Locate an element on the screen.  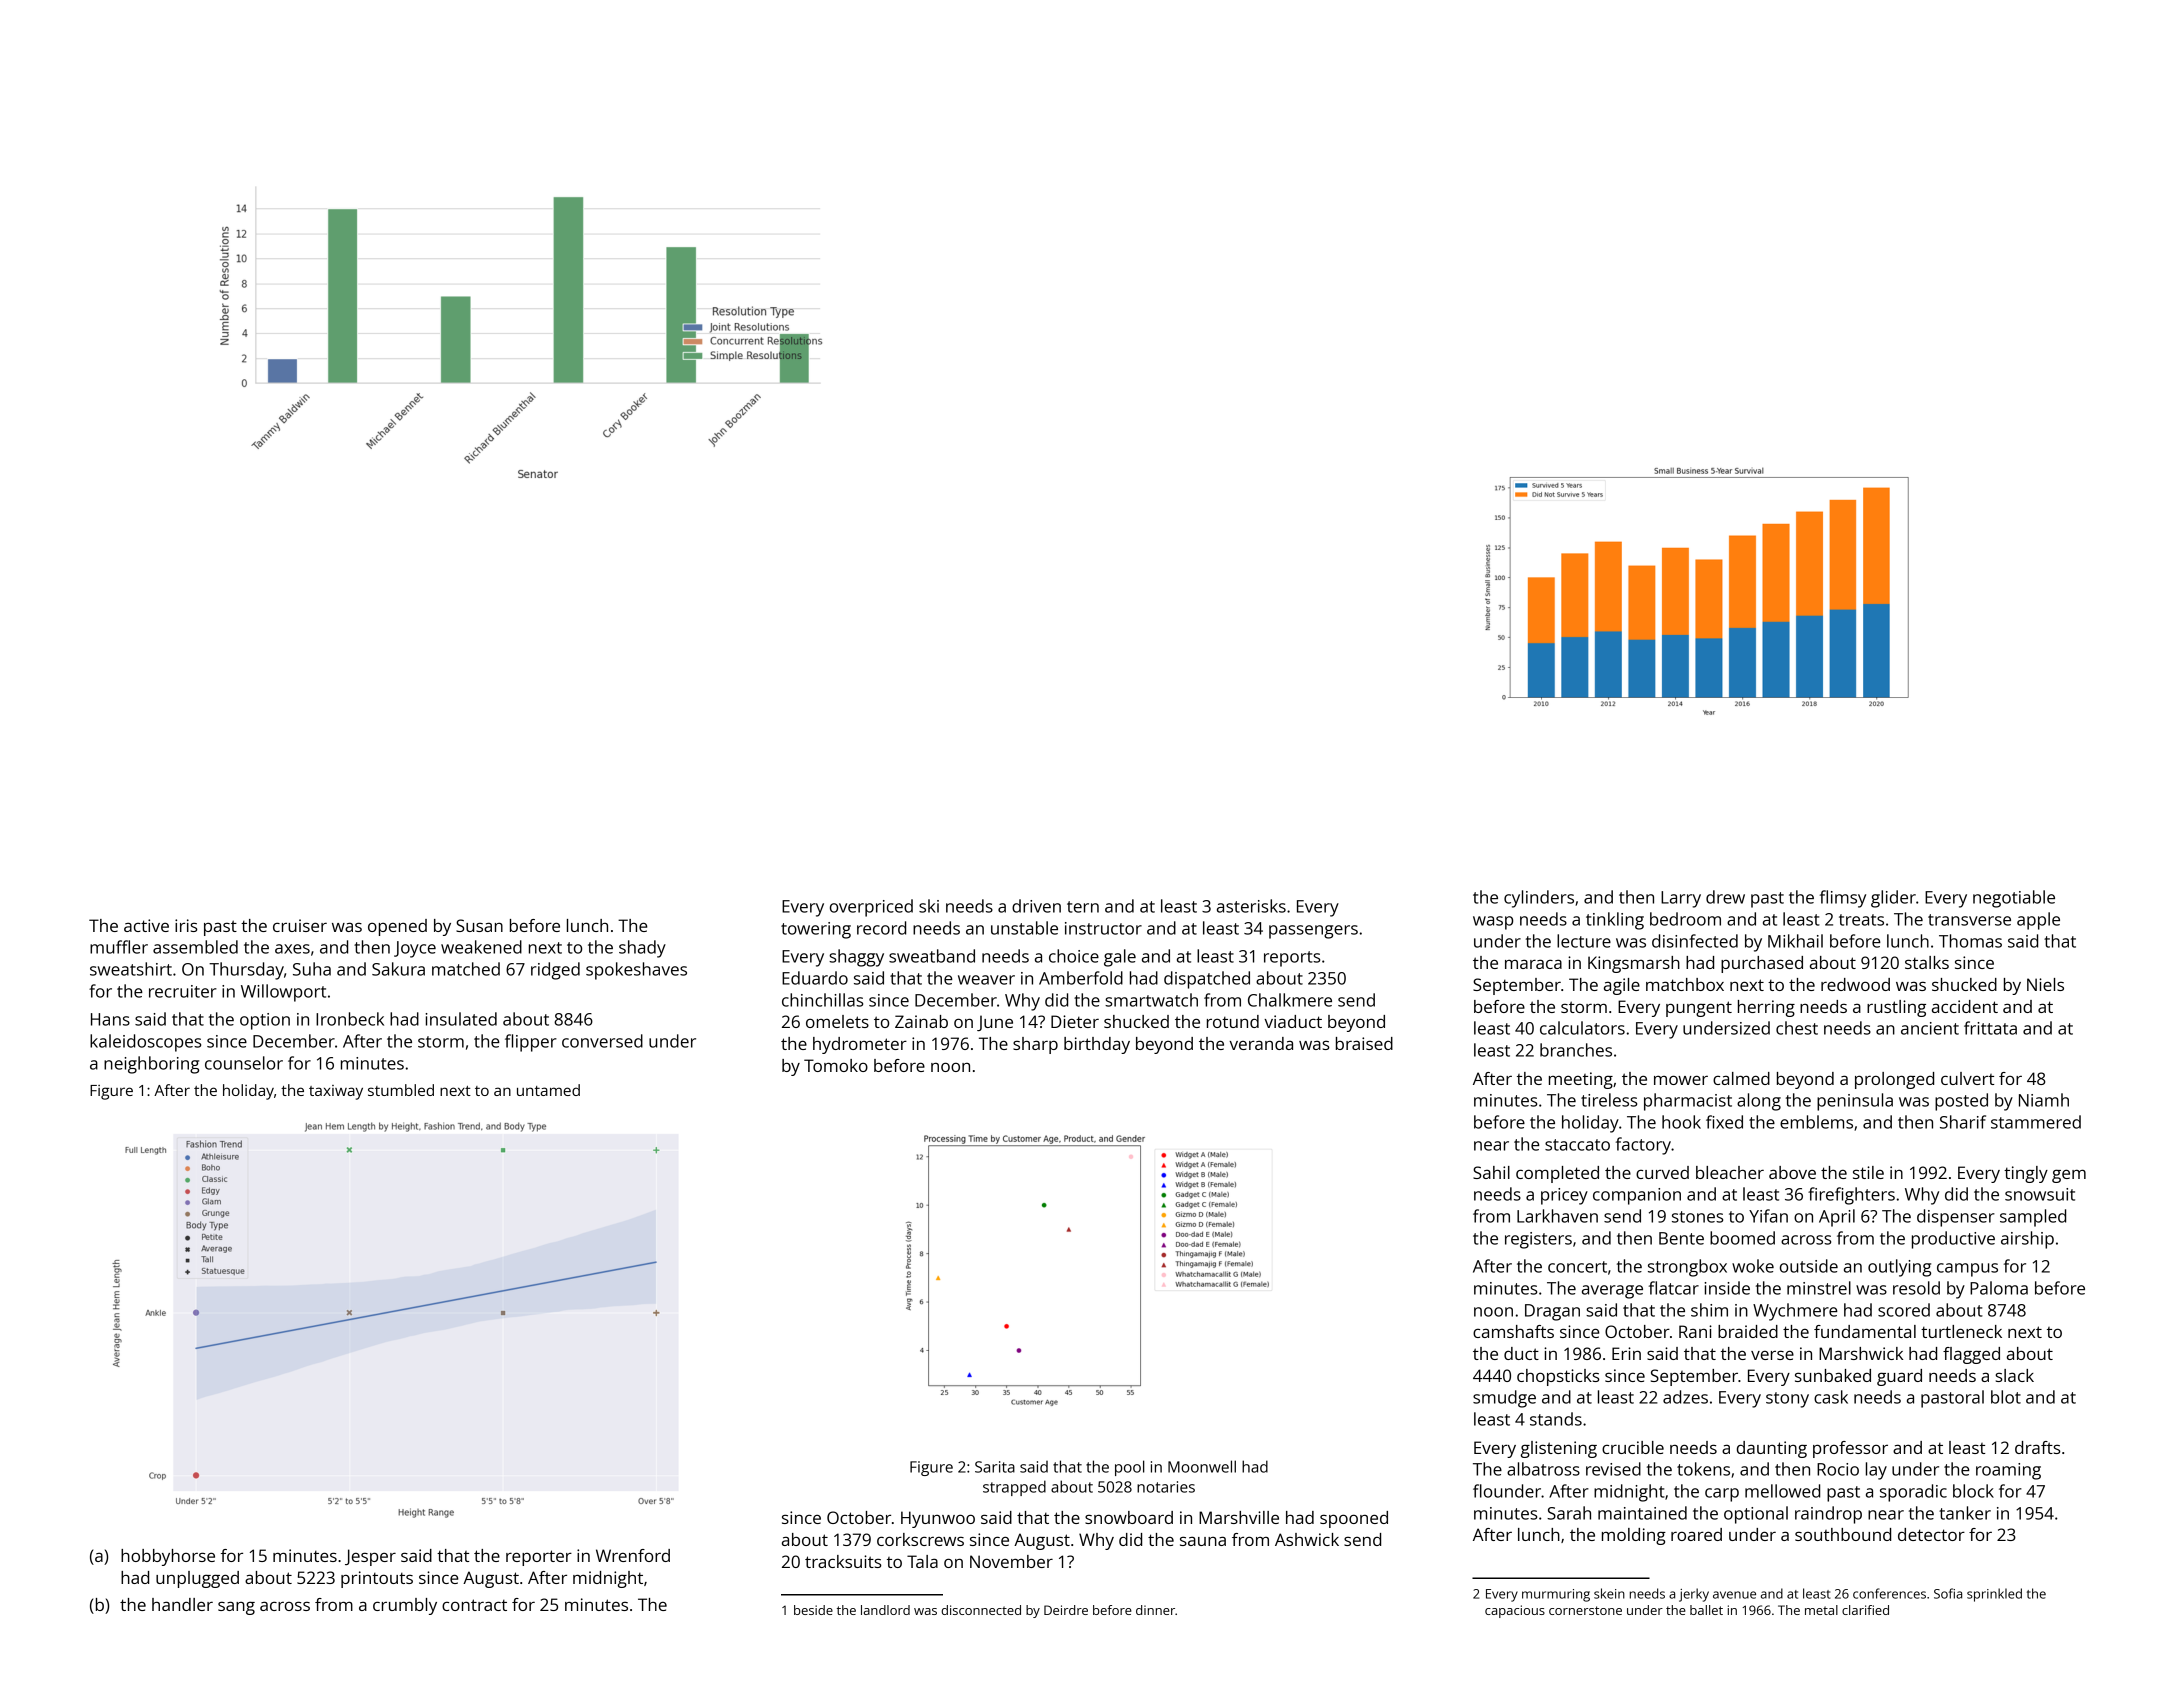
driven is located at coordinates (1036, 906).
